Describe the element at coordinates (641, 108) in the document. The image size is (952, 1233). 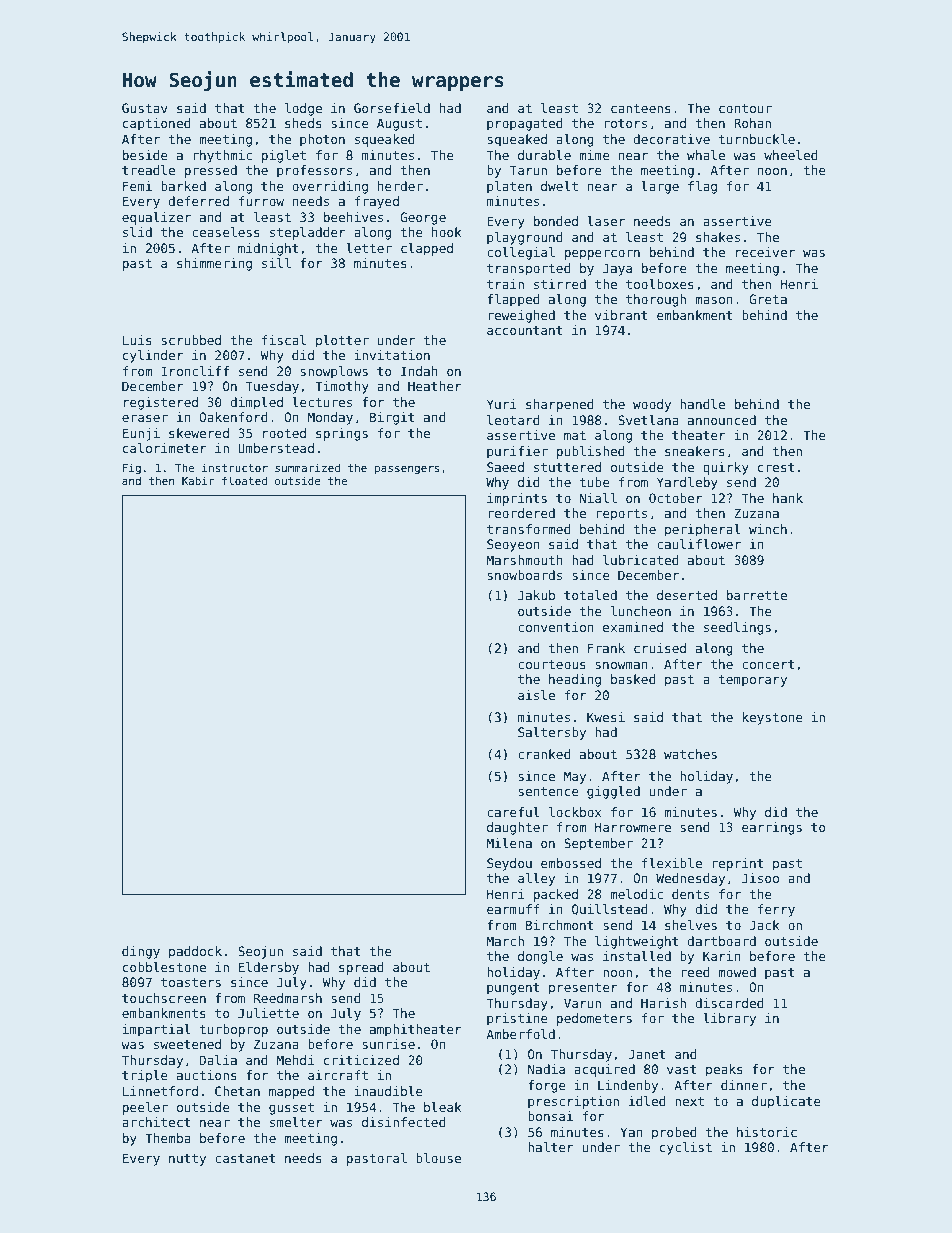
I see `canteens` at that location.
